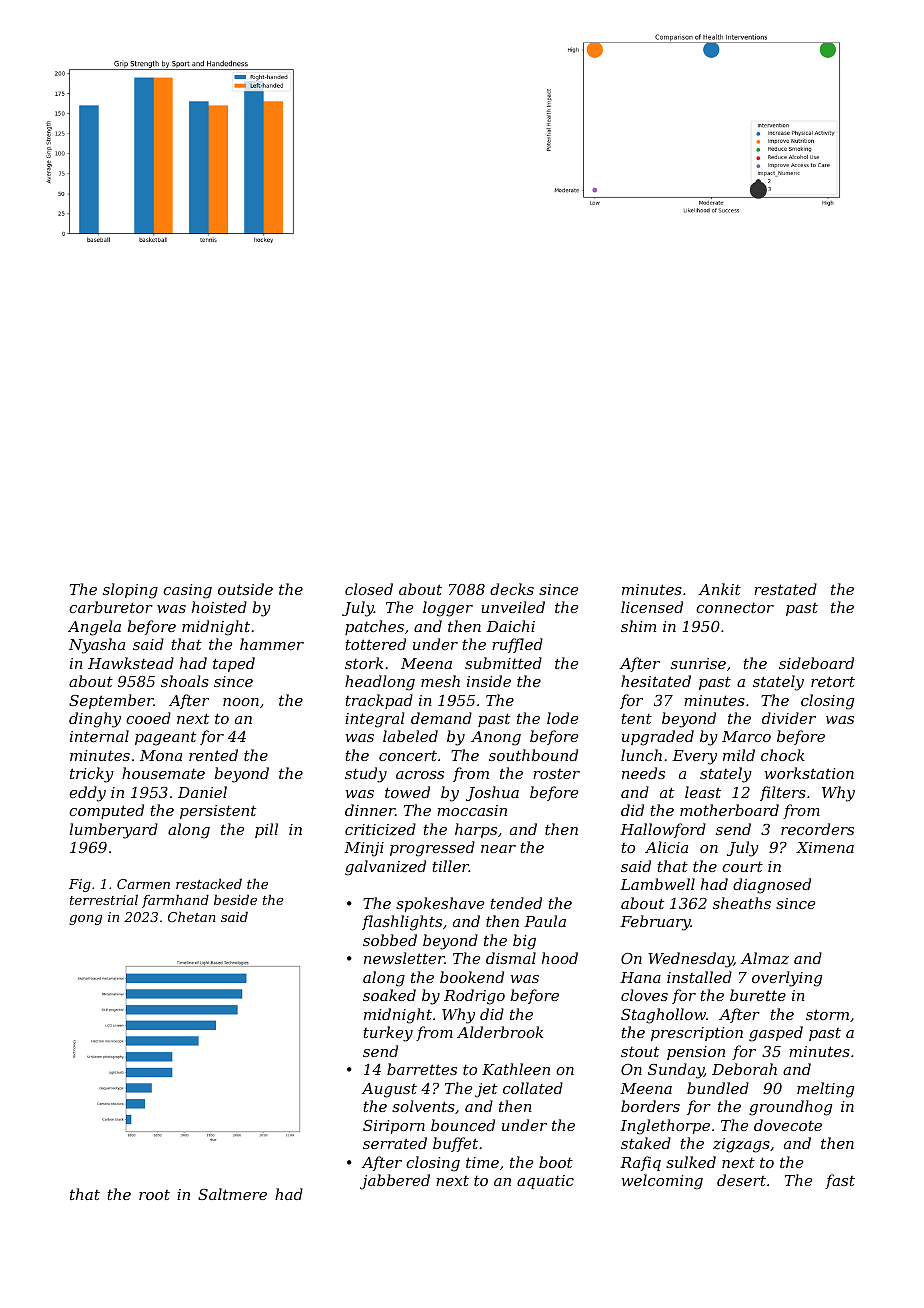 The image size is (924, 1308). I want to click on outside, so click(245, 589).
